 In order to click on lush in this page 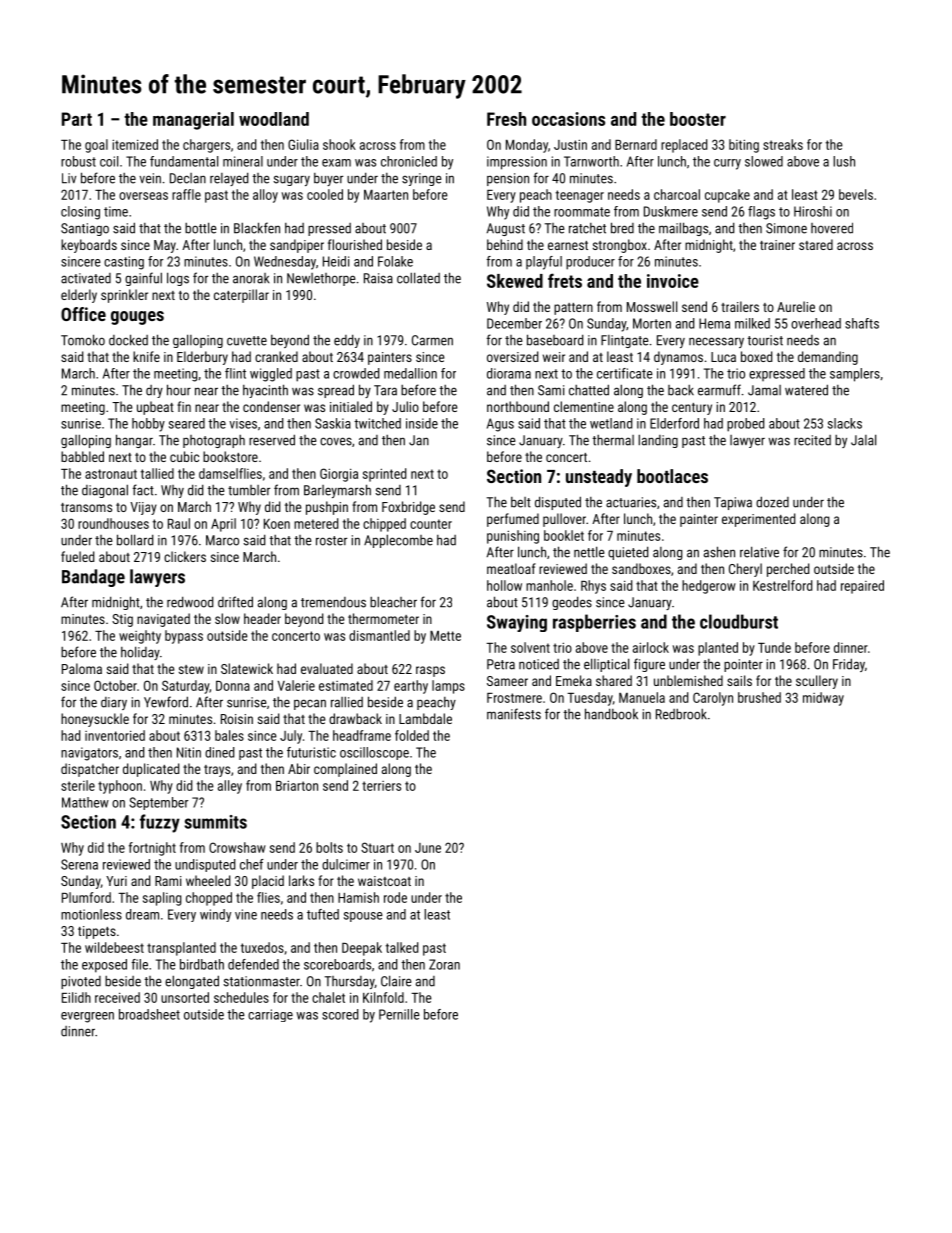, I will do `click(844, 161)`.
